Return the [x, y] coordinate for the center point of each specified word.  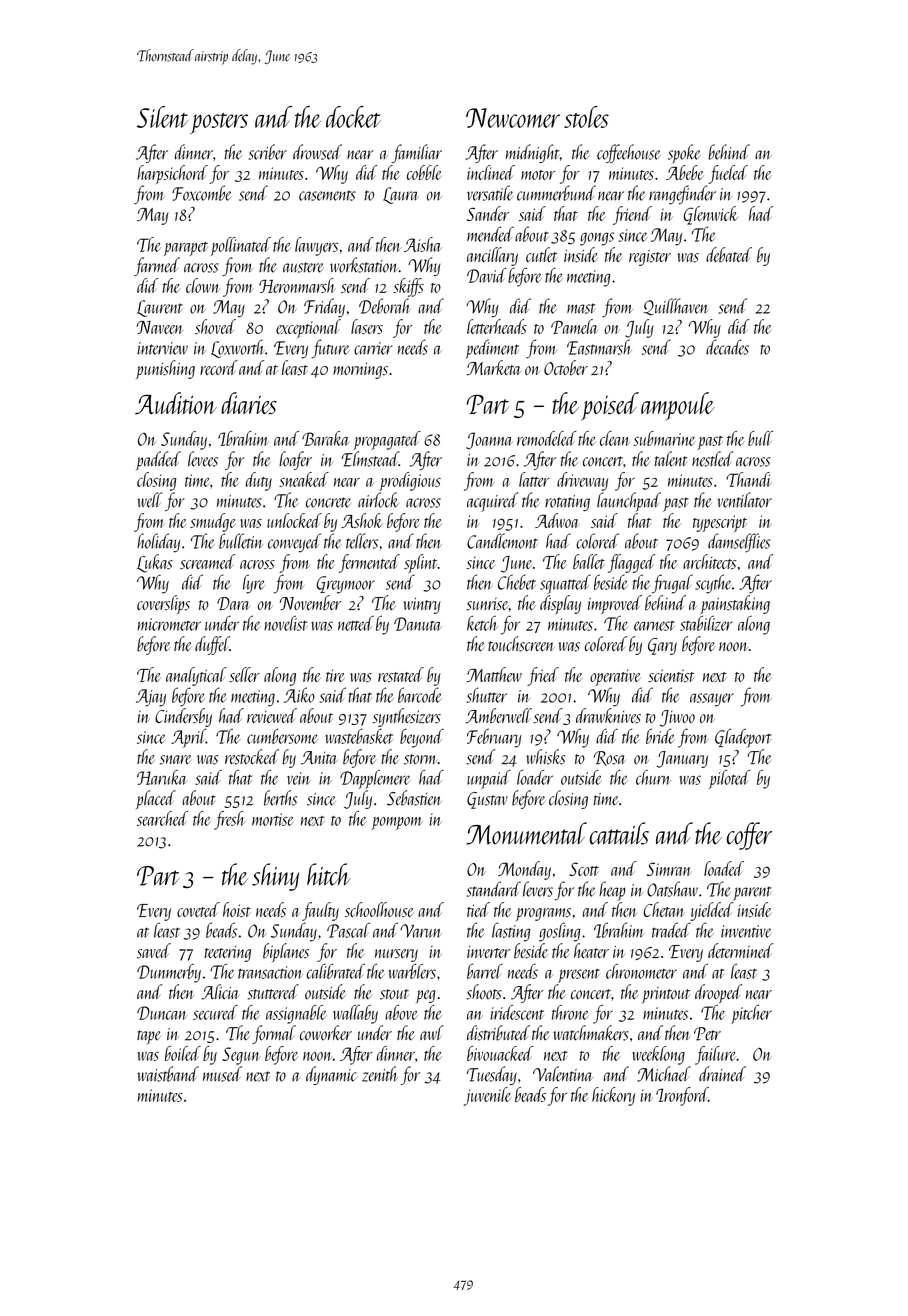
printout [666, 995]
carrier [373, 348]
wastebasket [359, 736]
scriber [268, 152]
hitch [329, 874]
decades [727, 347]
